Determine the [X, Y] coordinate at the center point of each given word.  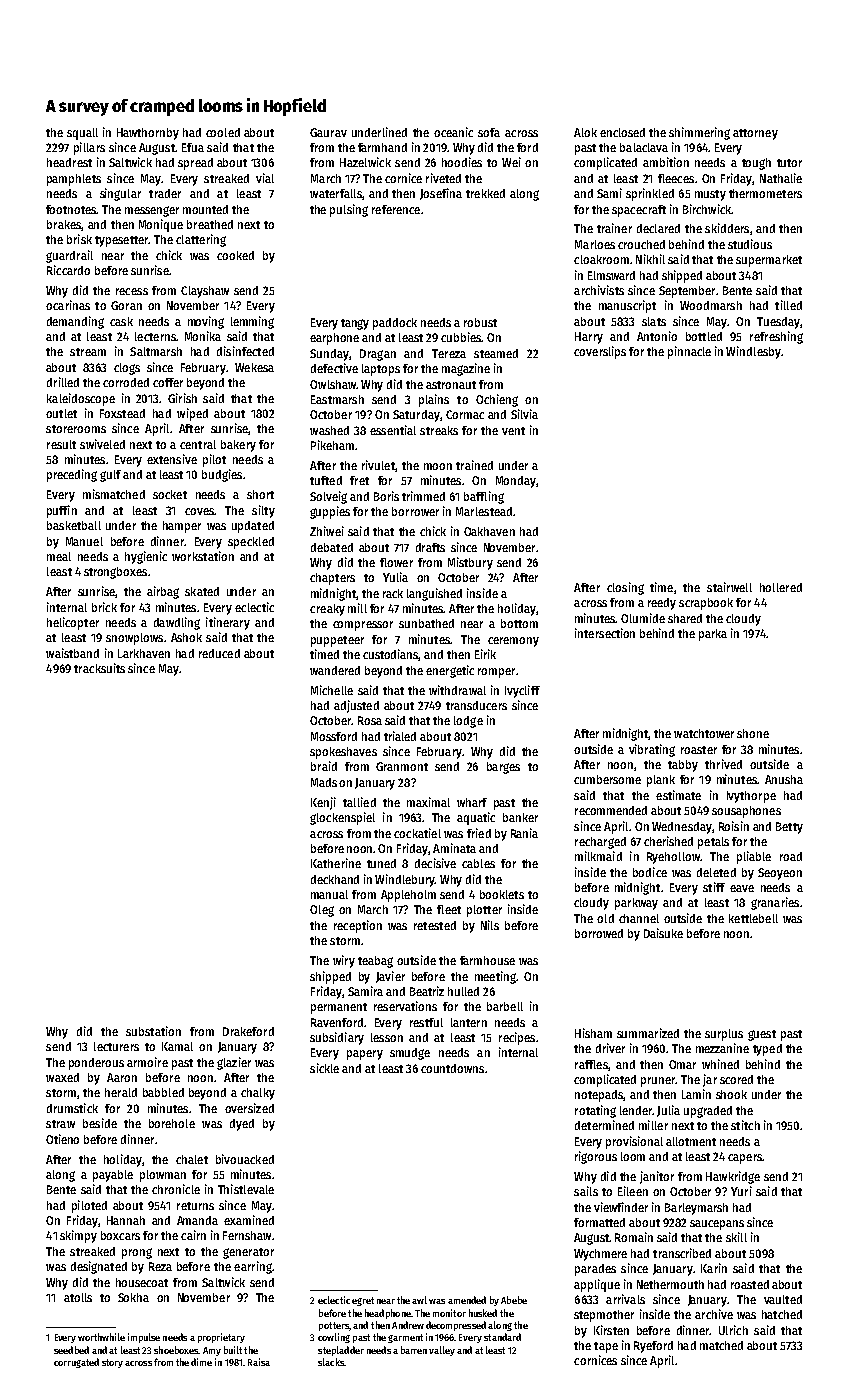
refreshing [776, 337]
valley [442, 1351]
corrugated [76, 1363]
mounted [205, 209]
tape [606, 1347]
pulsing [349, 210]
